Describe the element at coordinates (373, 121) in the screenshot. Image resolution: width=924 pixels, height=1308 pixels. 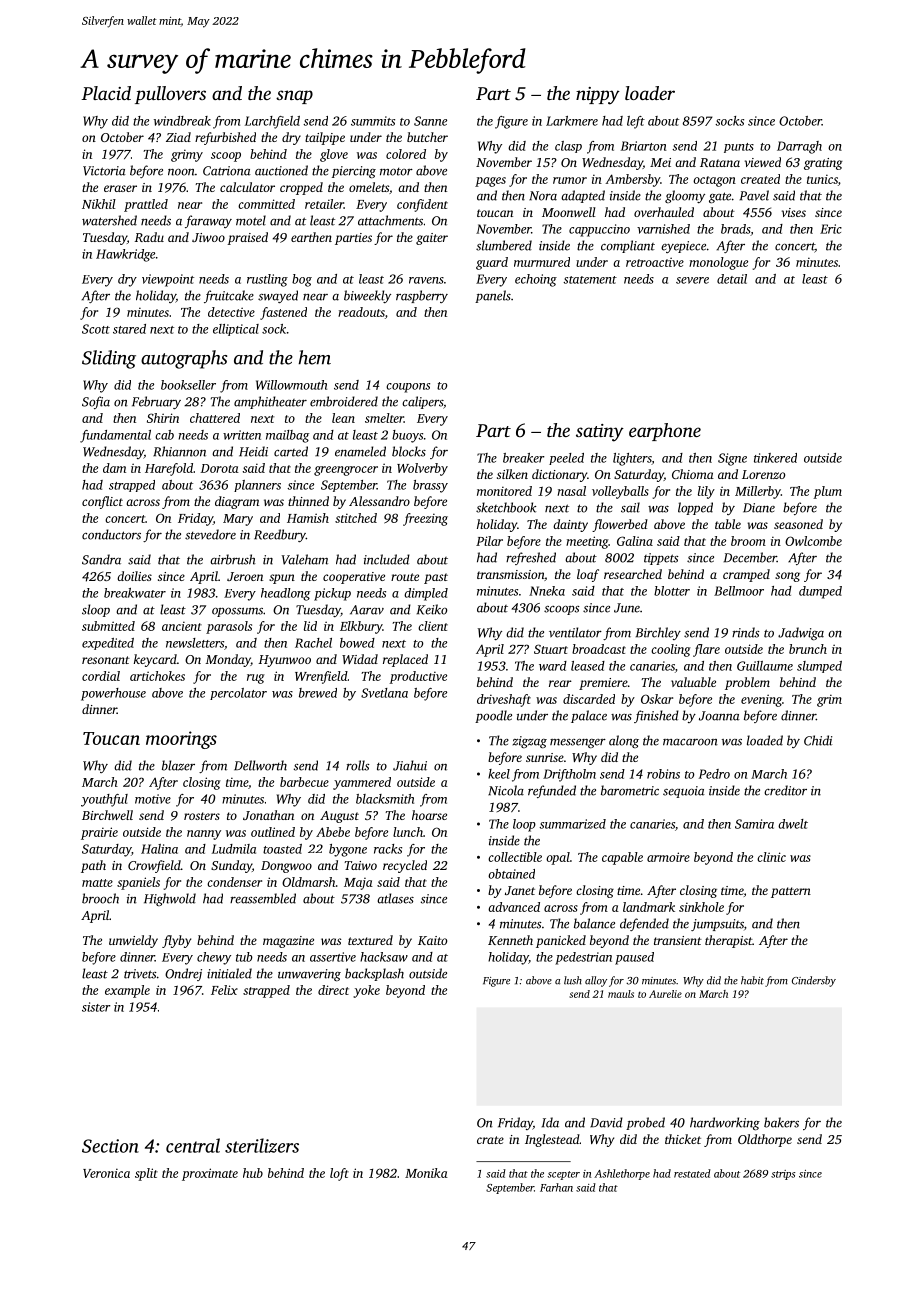
I see `summits` at that location.
